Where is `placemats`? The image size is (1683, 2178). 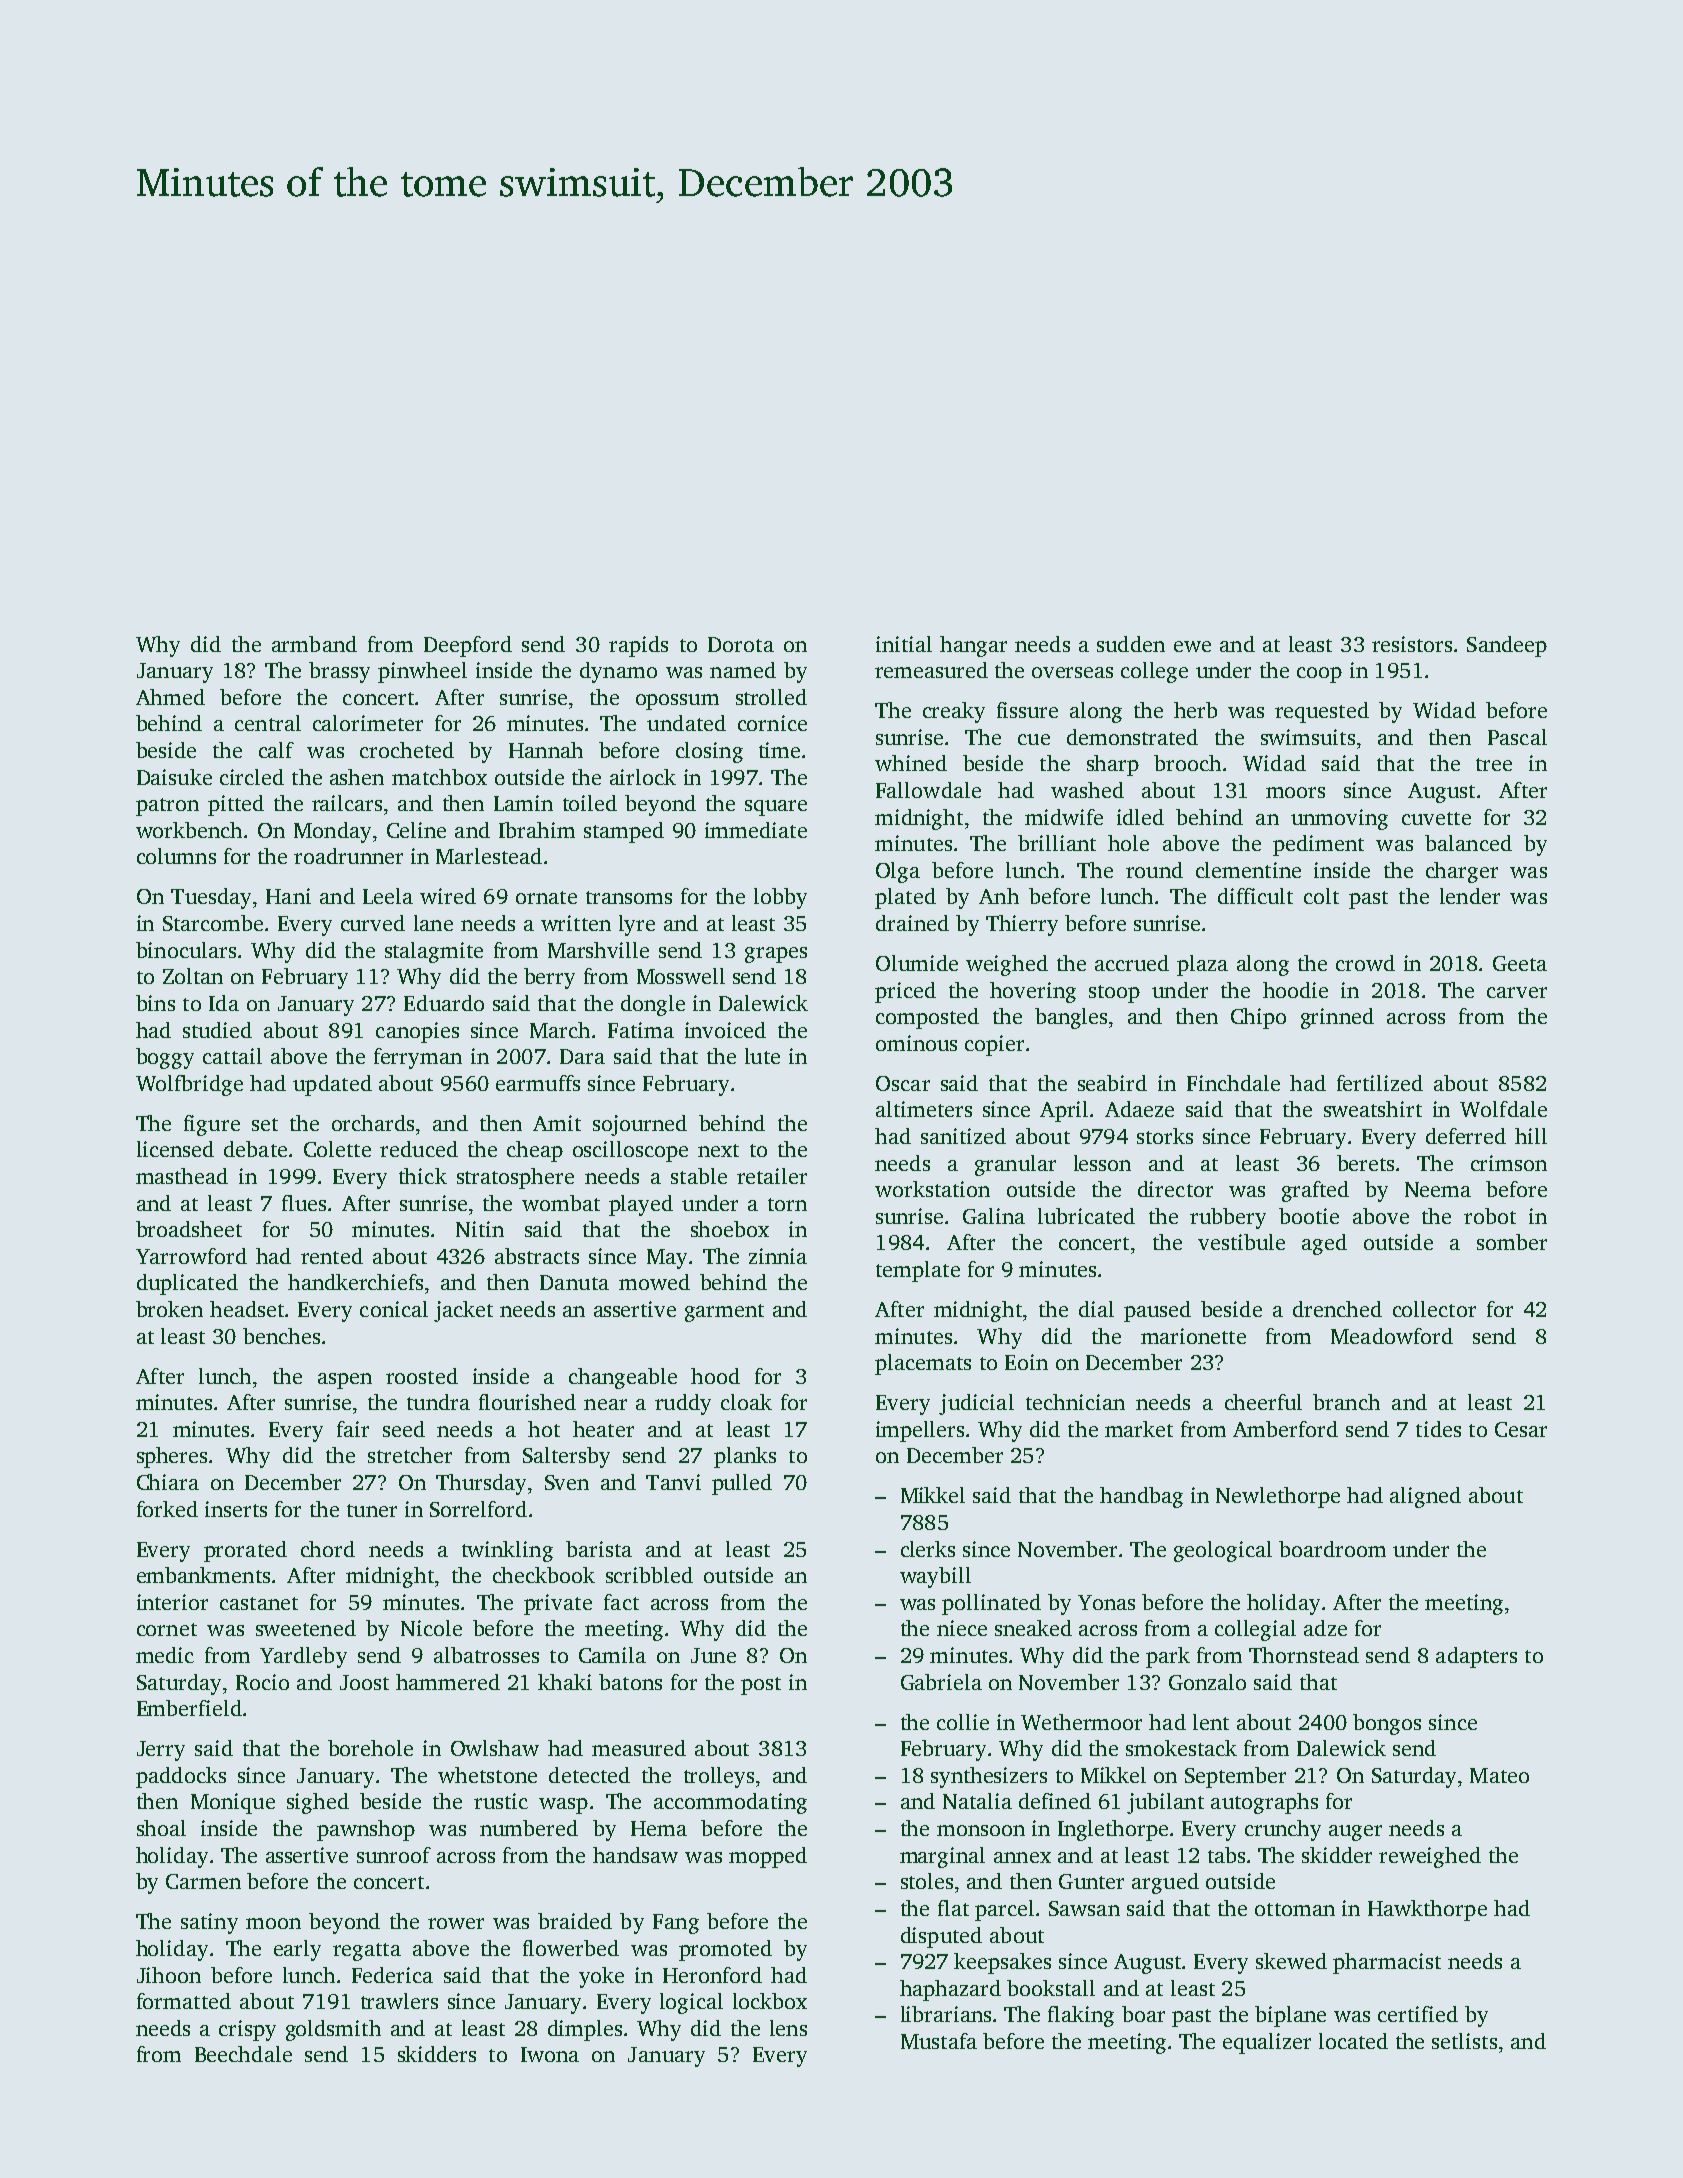
placemats is located at coordinates (923, 1364).
